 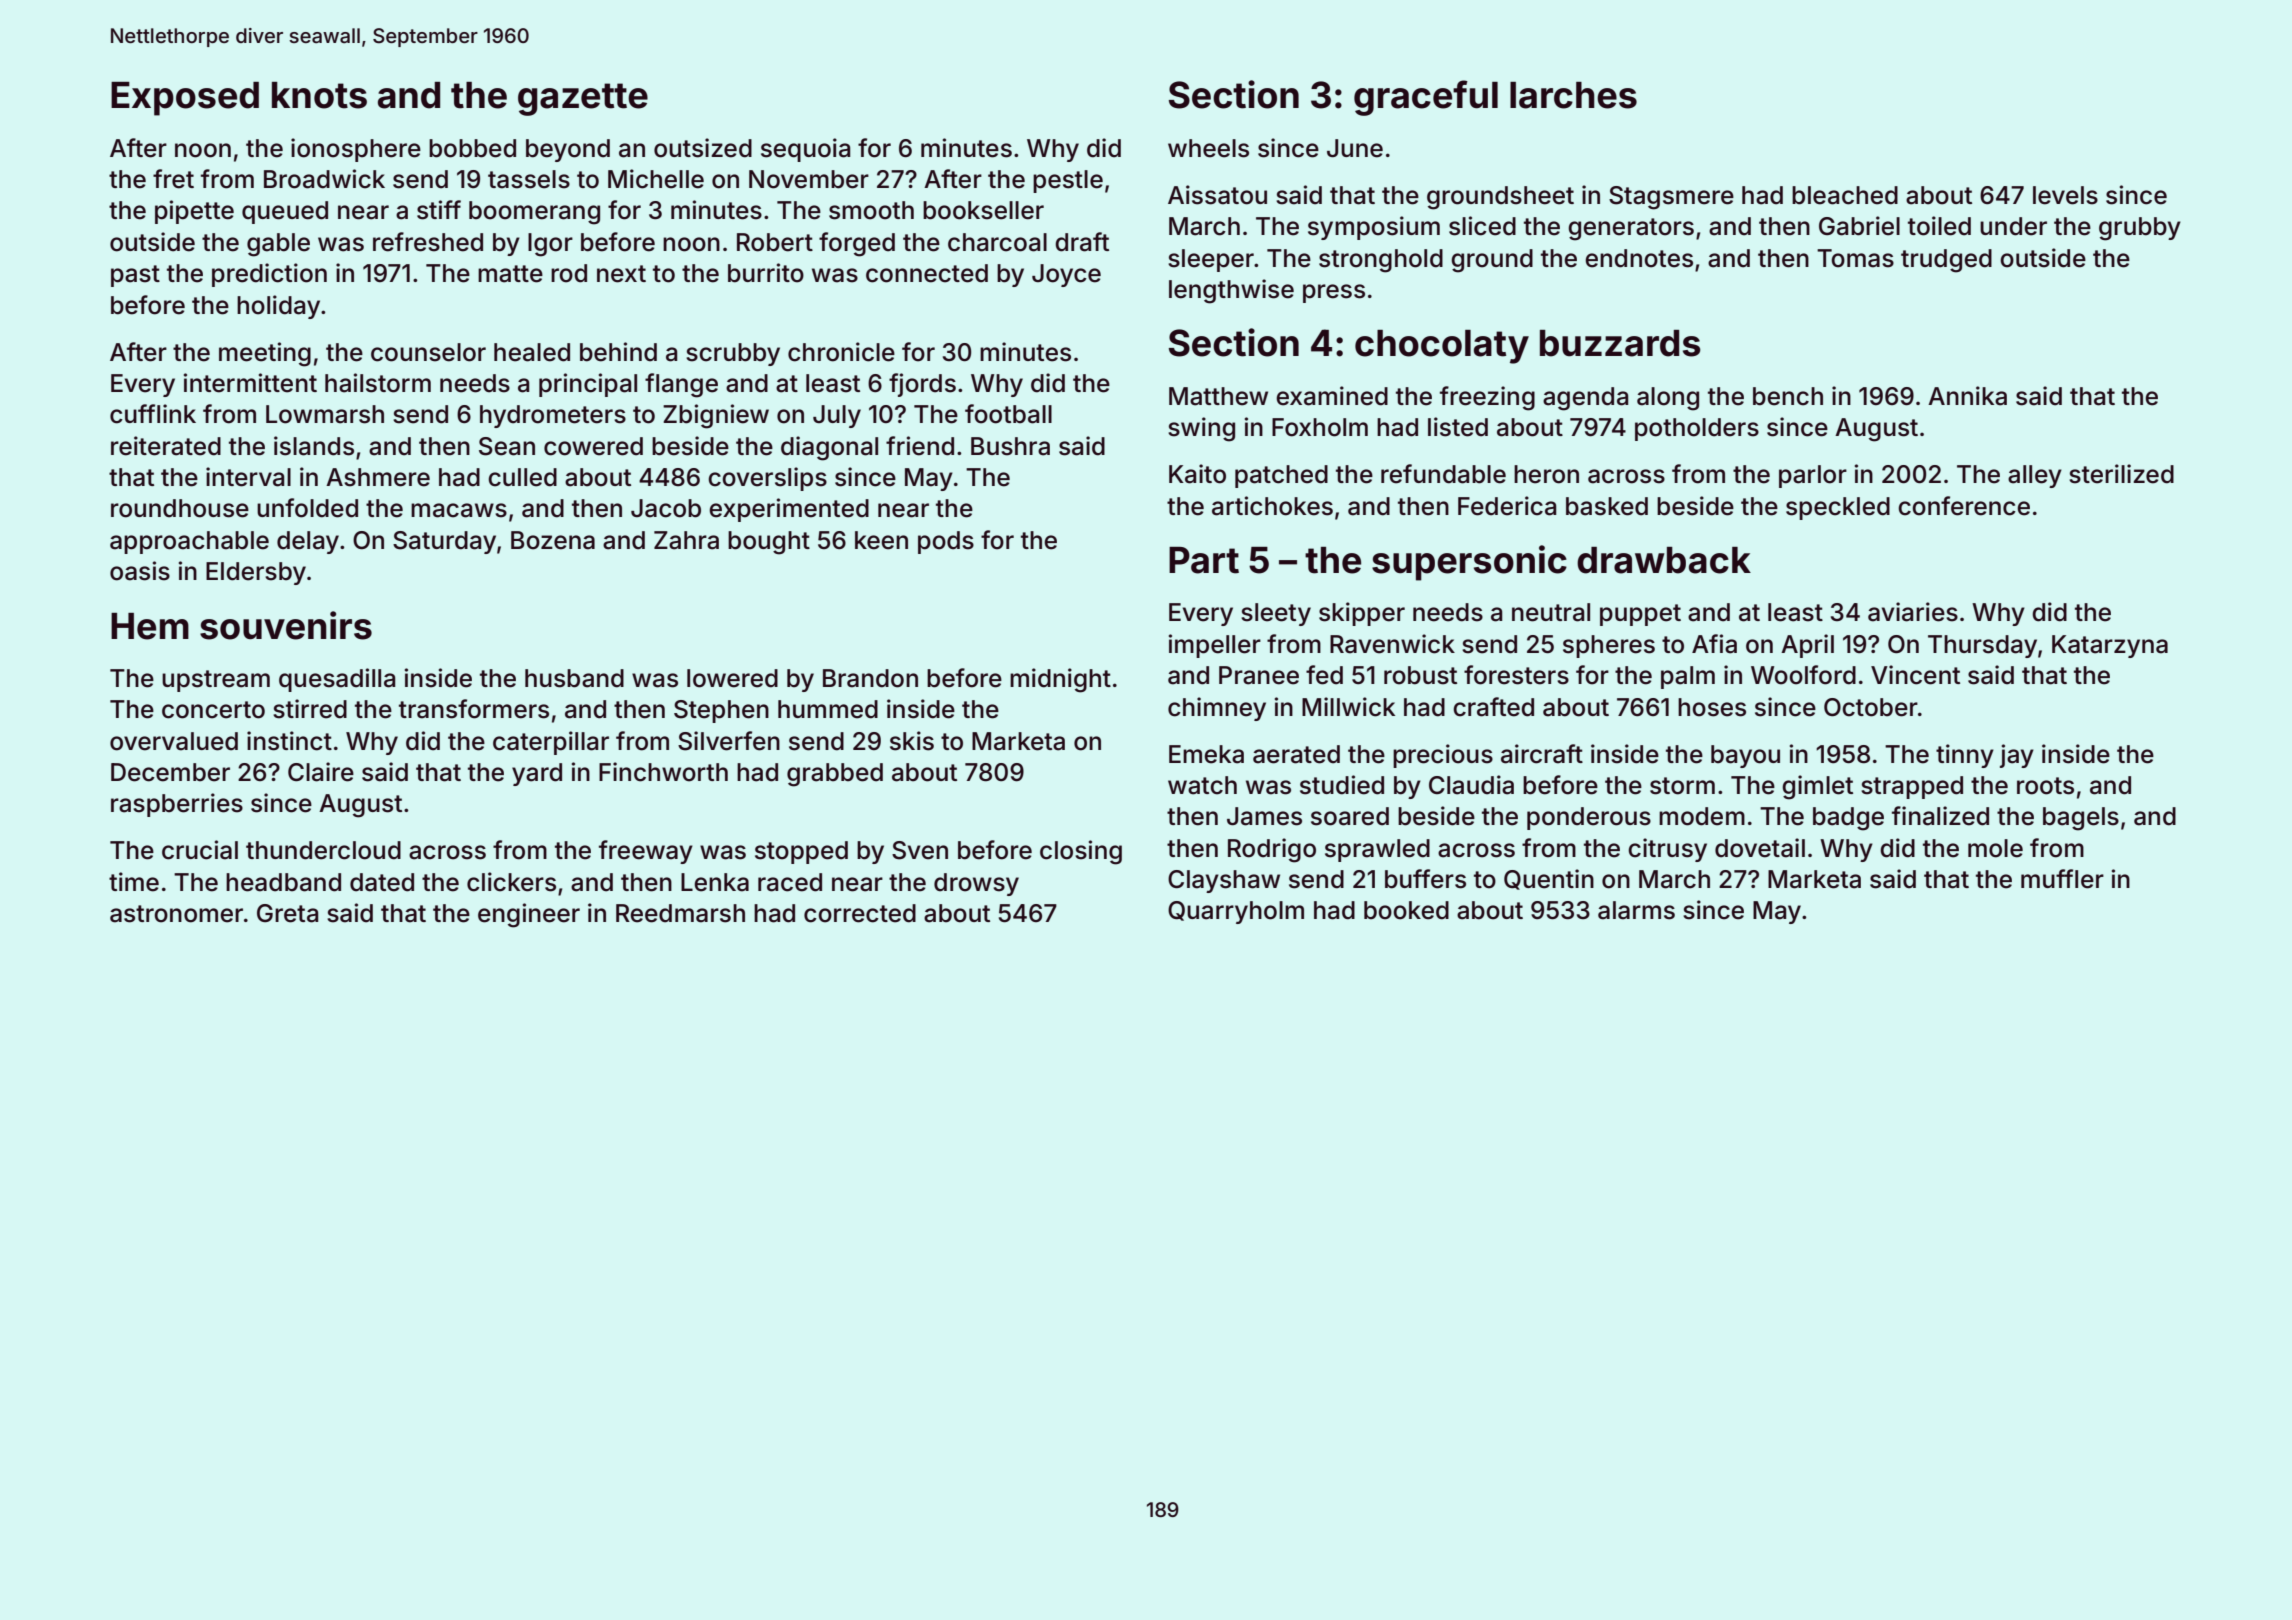 What do you see at coordinates (287, 913) in the screenshot?
I see `Greta` at bounding box center [287, 913].
